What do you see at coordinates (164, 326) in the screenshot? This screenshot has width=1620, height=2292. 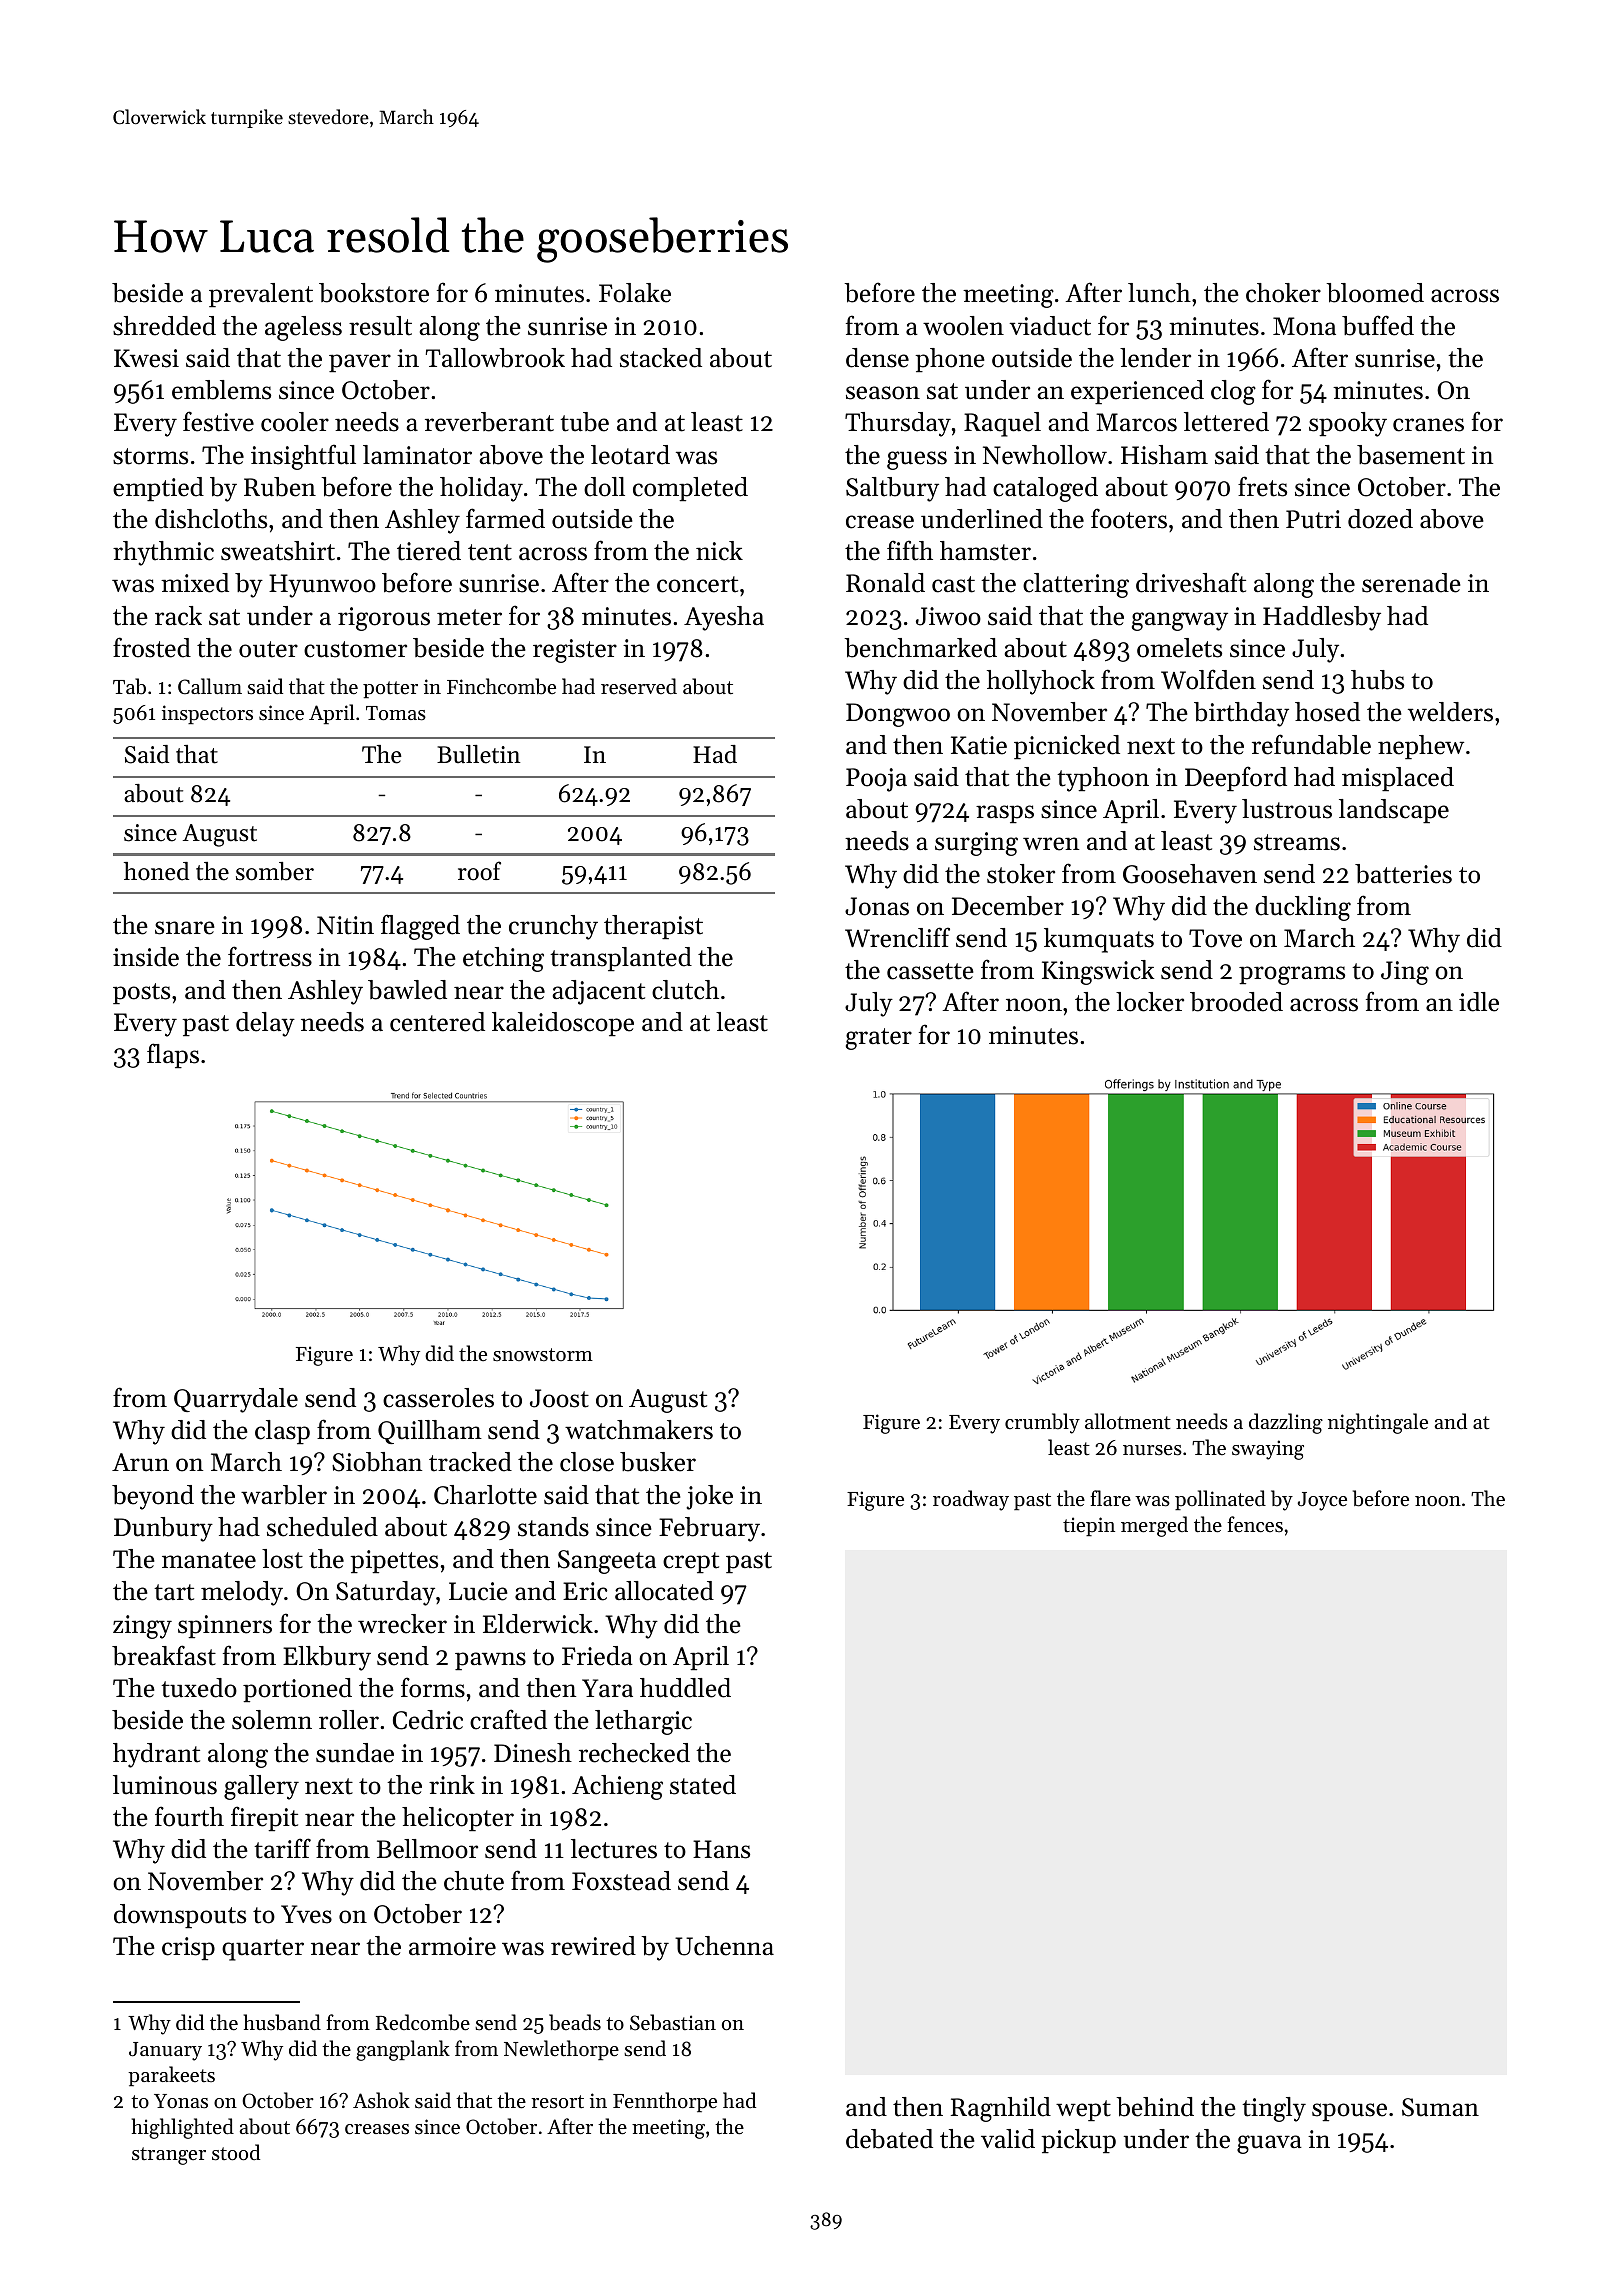 I see `shredded` at bounding box center [164, 326].
